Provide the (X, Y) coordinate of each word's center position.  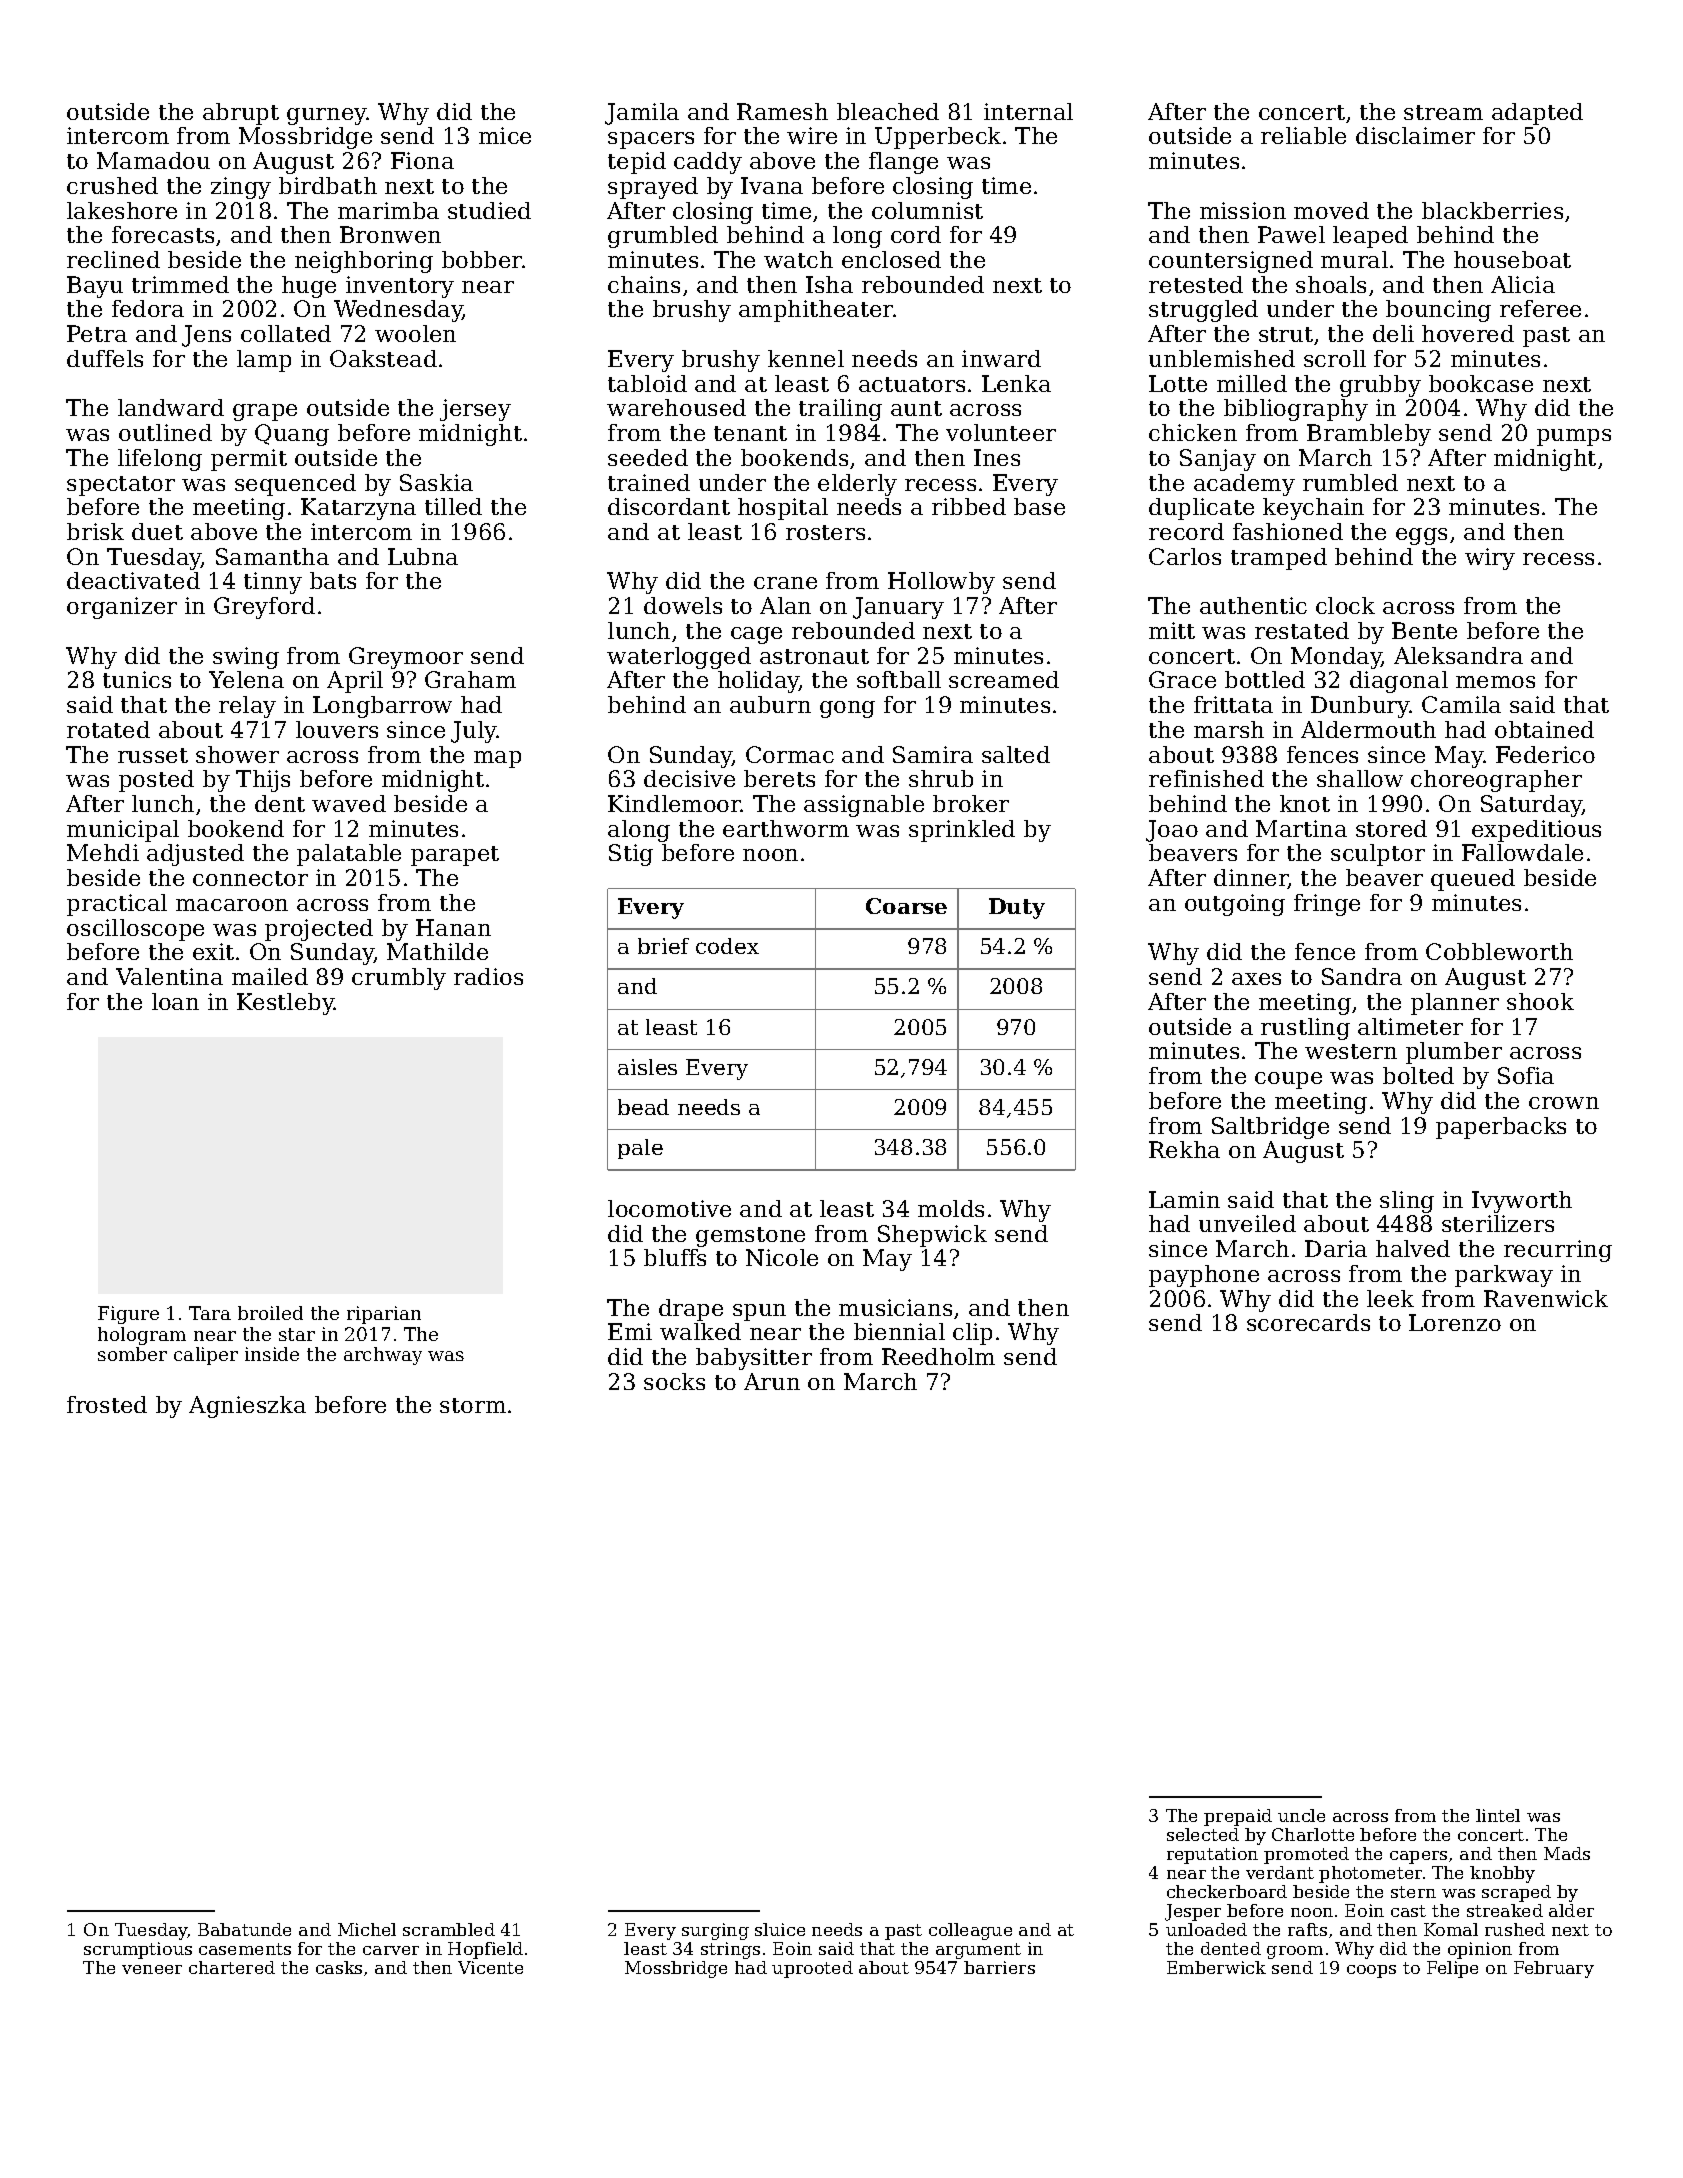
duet (157, 531)
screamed (1004, 679)
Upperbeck (938, 138)
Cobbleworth (1499, 951)
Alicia (1523, 284)
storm (473, 1405)
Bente (1424, 630)
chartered (232, 1967)
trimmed (180, 284)
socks (674, 1381)
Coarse (906, 906)
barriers (999, 1967)
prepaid (1238, 1817)
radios (488, 976)
